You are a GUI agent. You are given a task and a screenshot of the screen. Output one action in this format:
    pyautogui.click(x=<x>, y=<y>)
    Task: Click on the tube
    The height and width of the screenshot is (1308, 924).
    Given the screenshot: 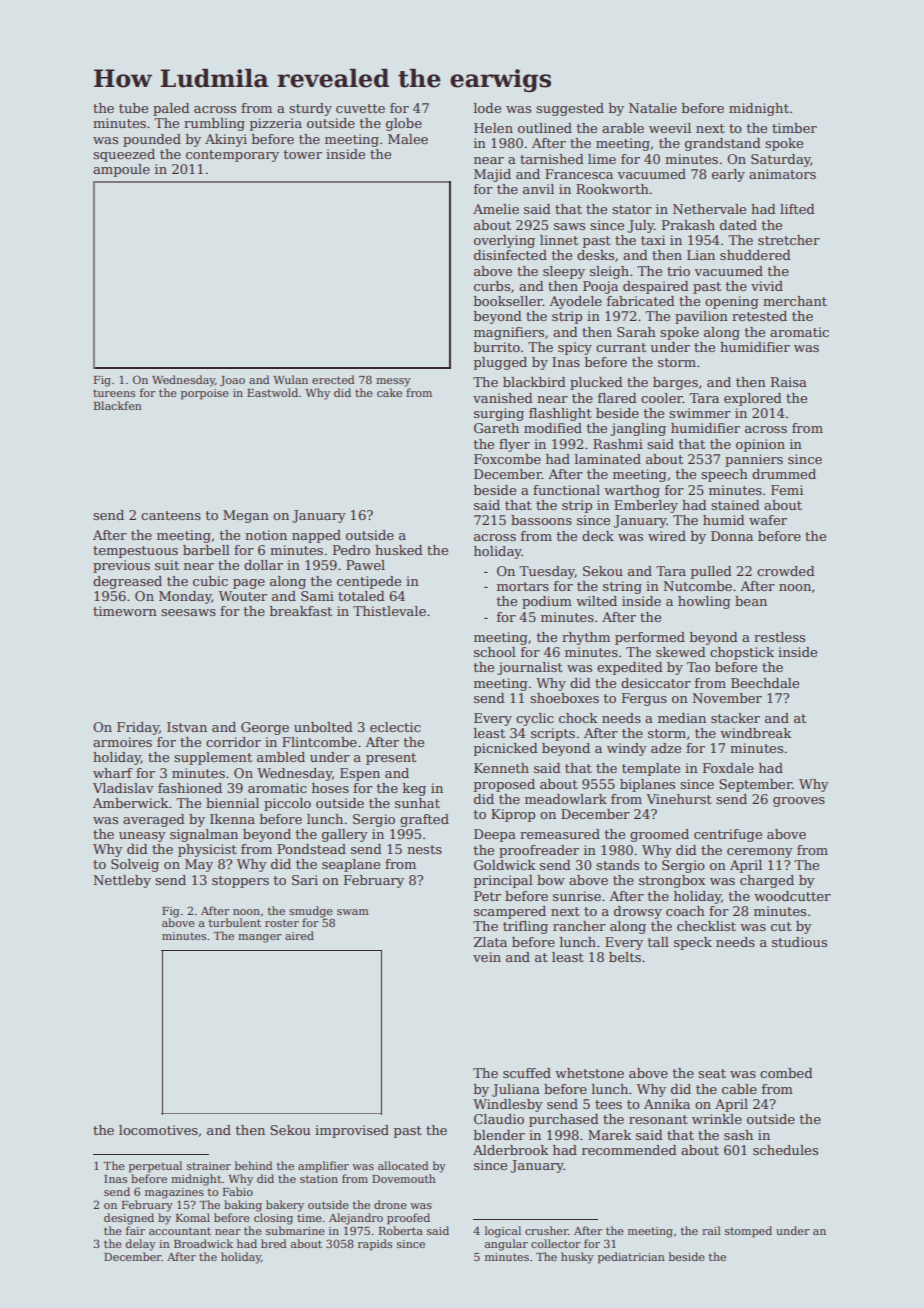 What is the action you would take?
    pyautogui.click(x=133, y=108)
